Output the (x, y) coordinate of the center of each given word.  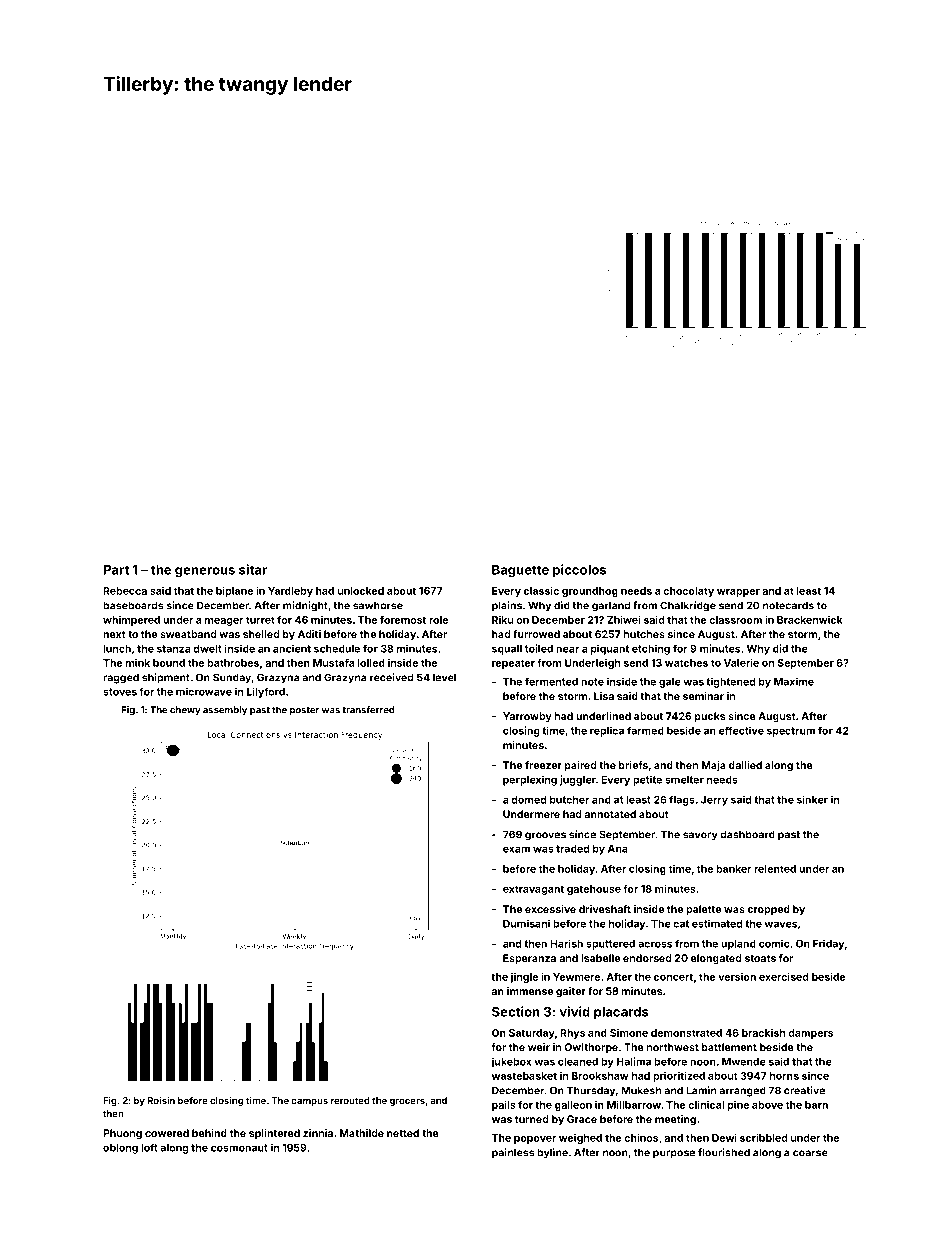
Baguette (520, 571)
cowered (167, 1133)
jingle (524, 978)
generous (205, 572)
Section (516, 1011)
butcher (569, 800)
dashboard (747, 834)
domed (528, 800)
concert (673, 977)
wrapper (738, 593)
